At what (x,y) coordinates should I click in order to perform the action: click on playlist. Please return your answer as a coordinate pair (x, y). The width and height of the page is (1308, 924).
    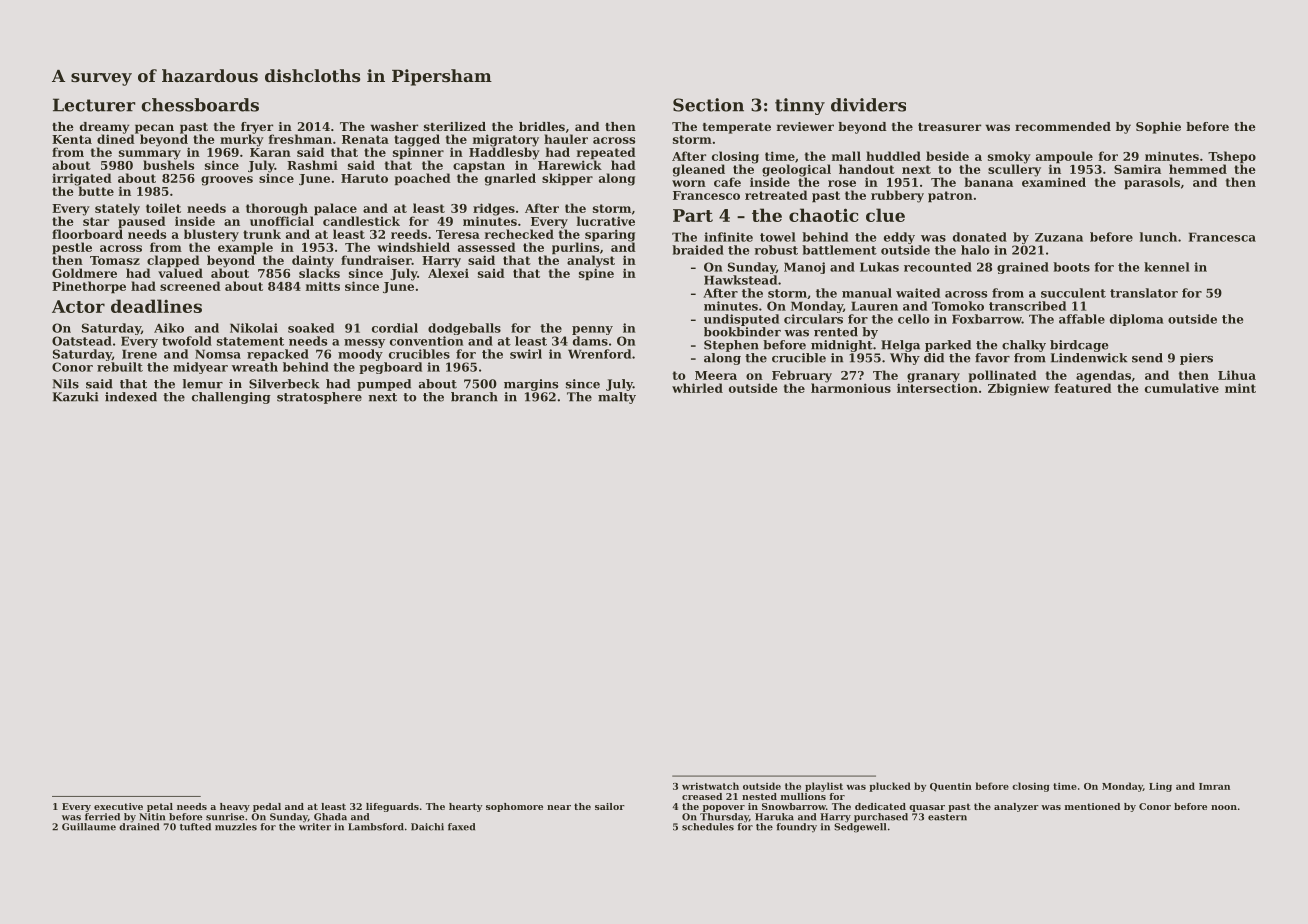
    Looking at the image, I should click on (824, 787).
